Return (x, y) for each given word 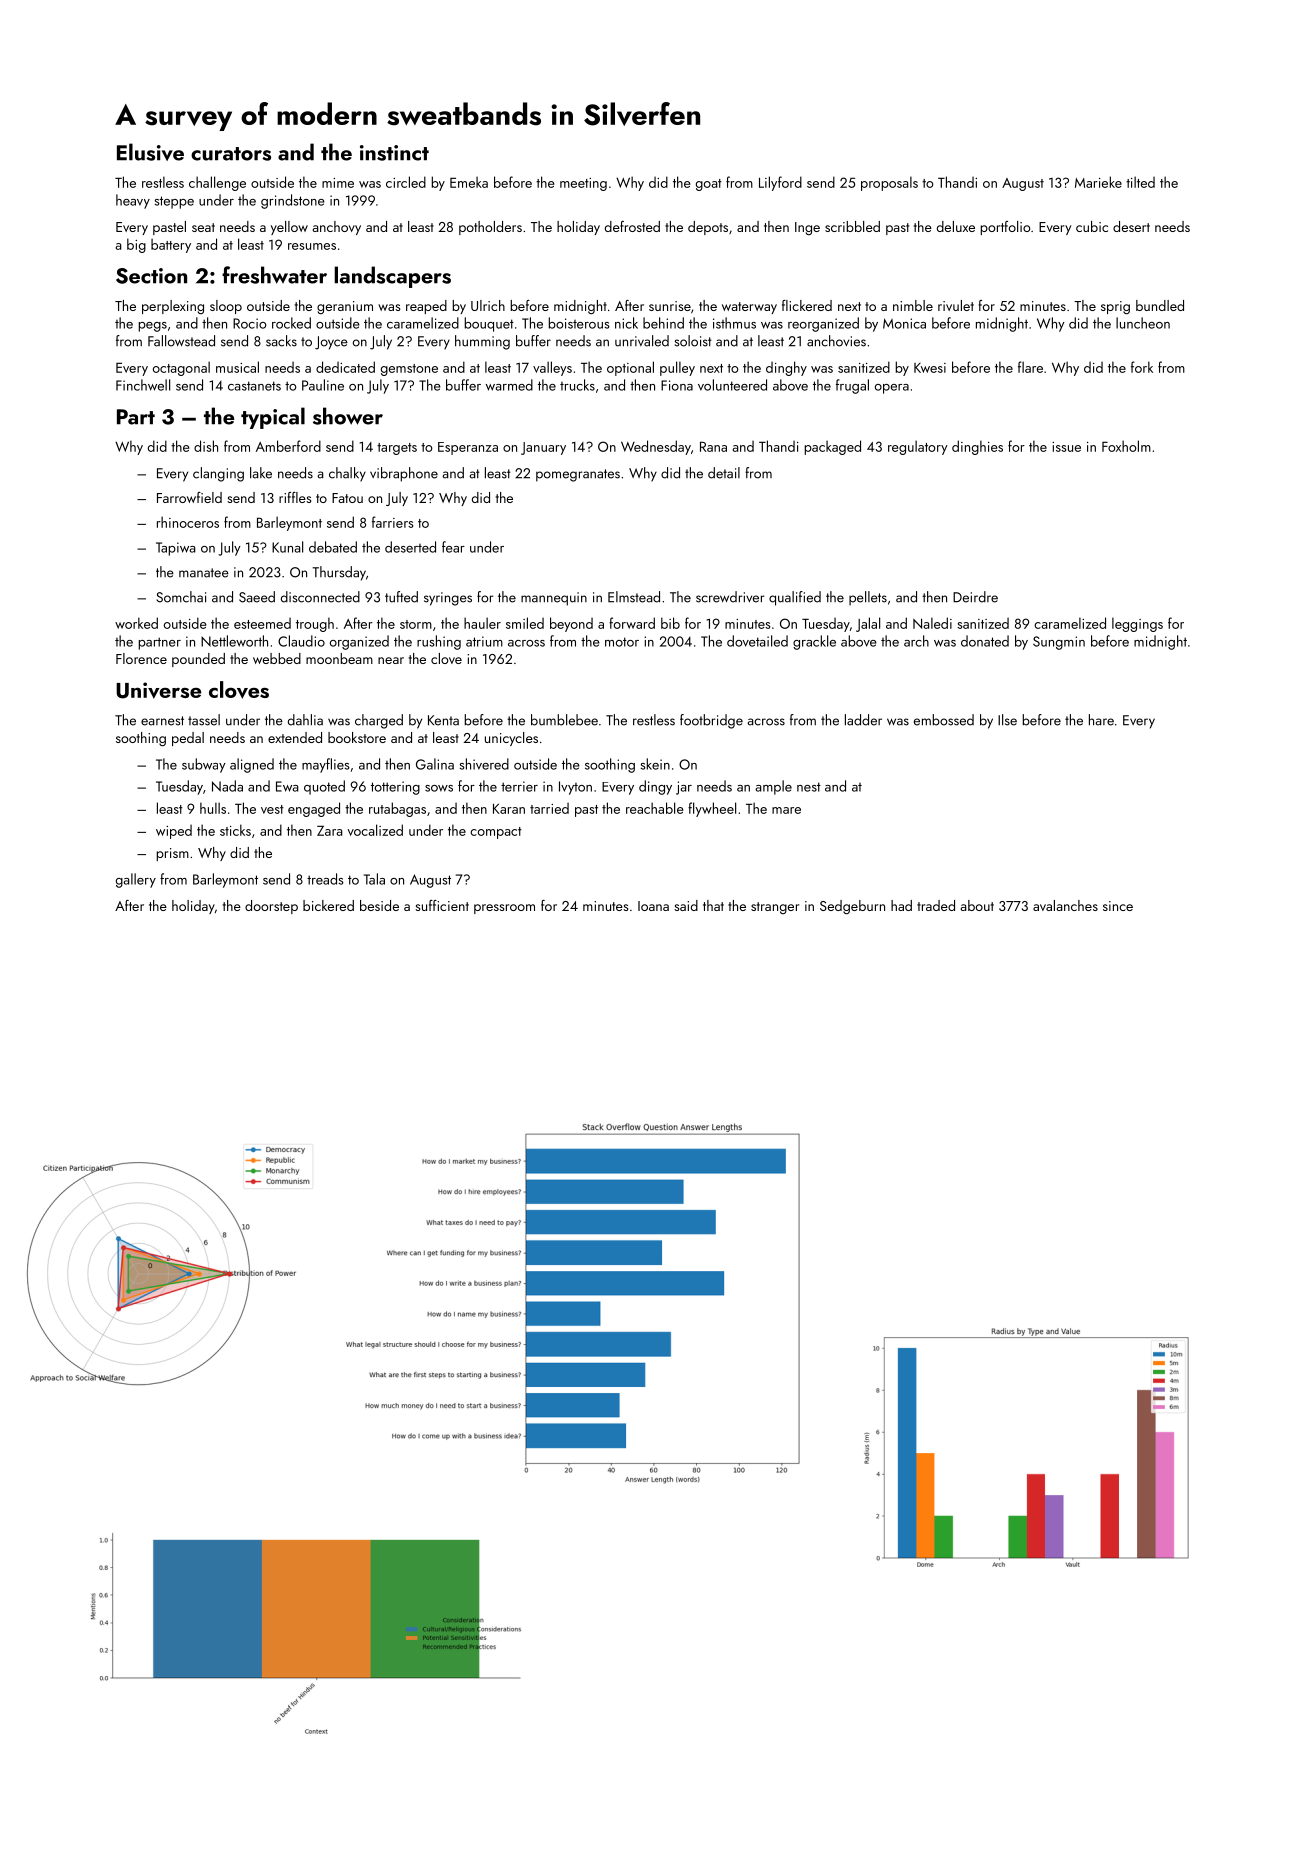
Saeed (257, 597)
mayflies (326, 765)
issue (1066, 447)
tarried (549, 808)
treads (325, 879)
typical (273, 418)
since (1118, 906)
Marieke (1098, 182)
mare (786, 810)
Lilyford (780, 183)
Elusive (150, 152)
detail (724, 473)
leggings (1137, 624)
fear (453, 547)
